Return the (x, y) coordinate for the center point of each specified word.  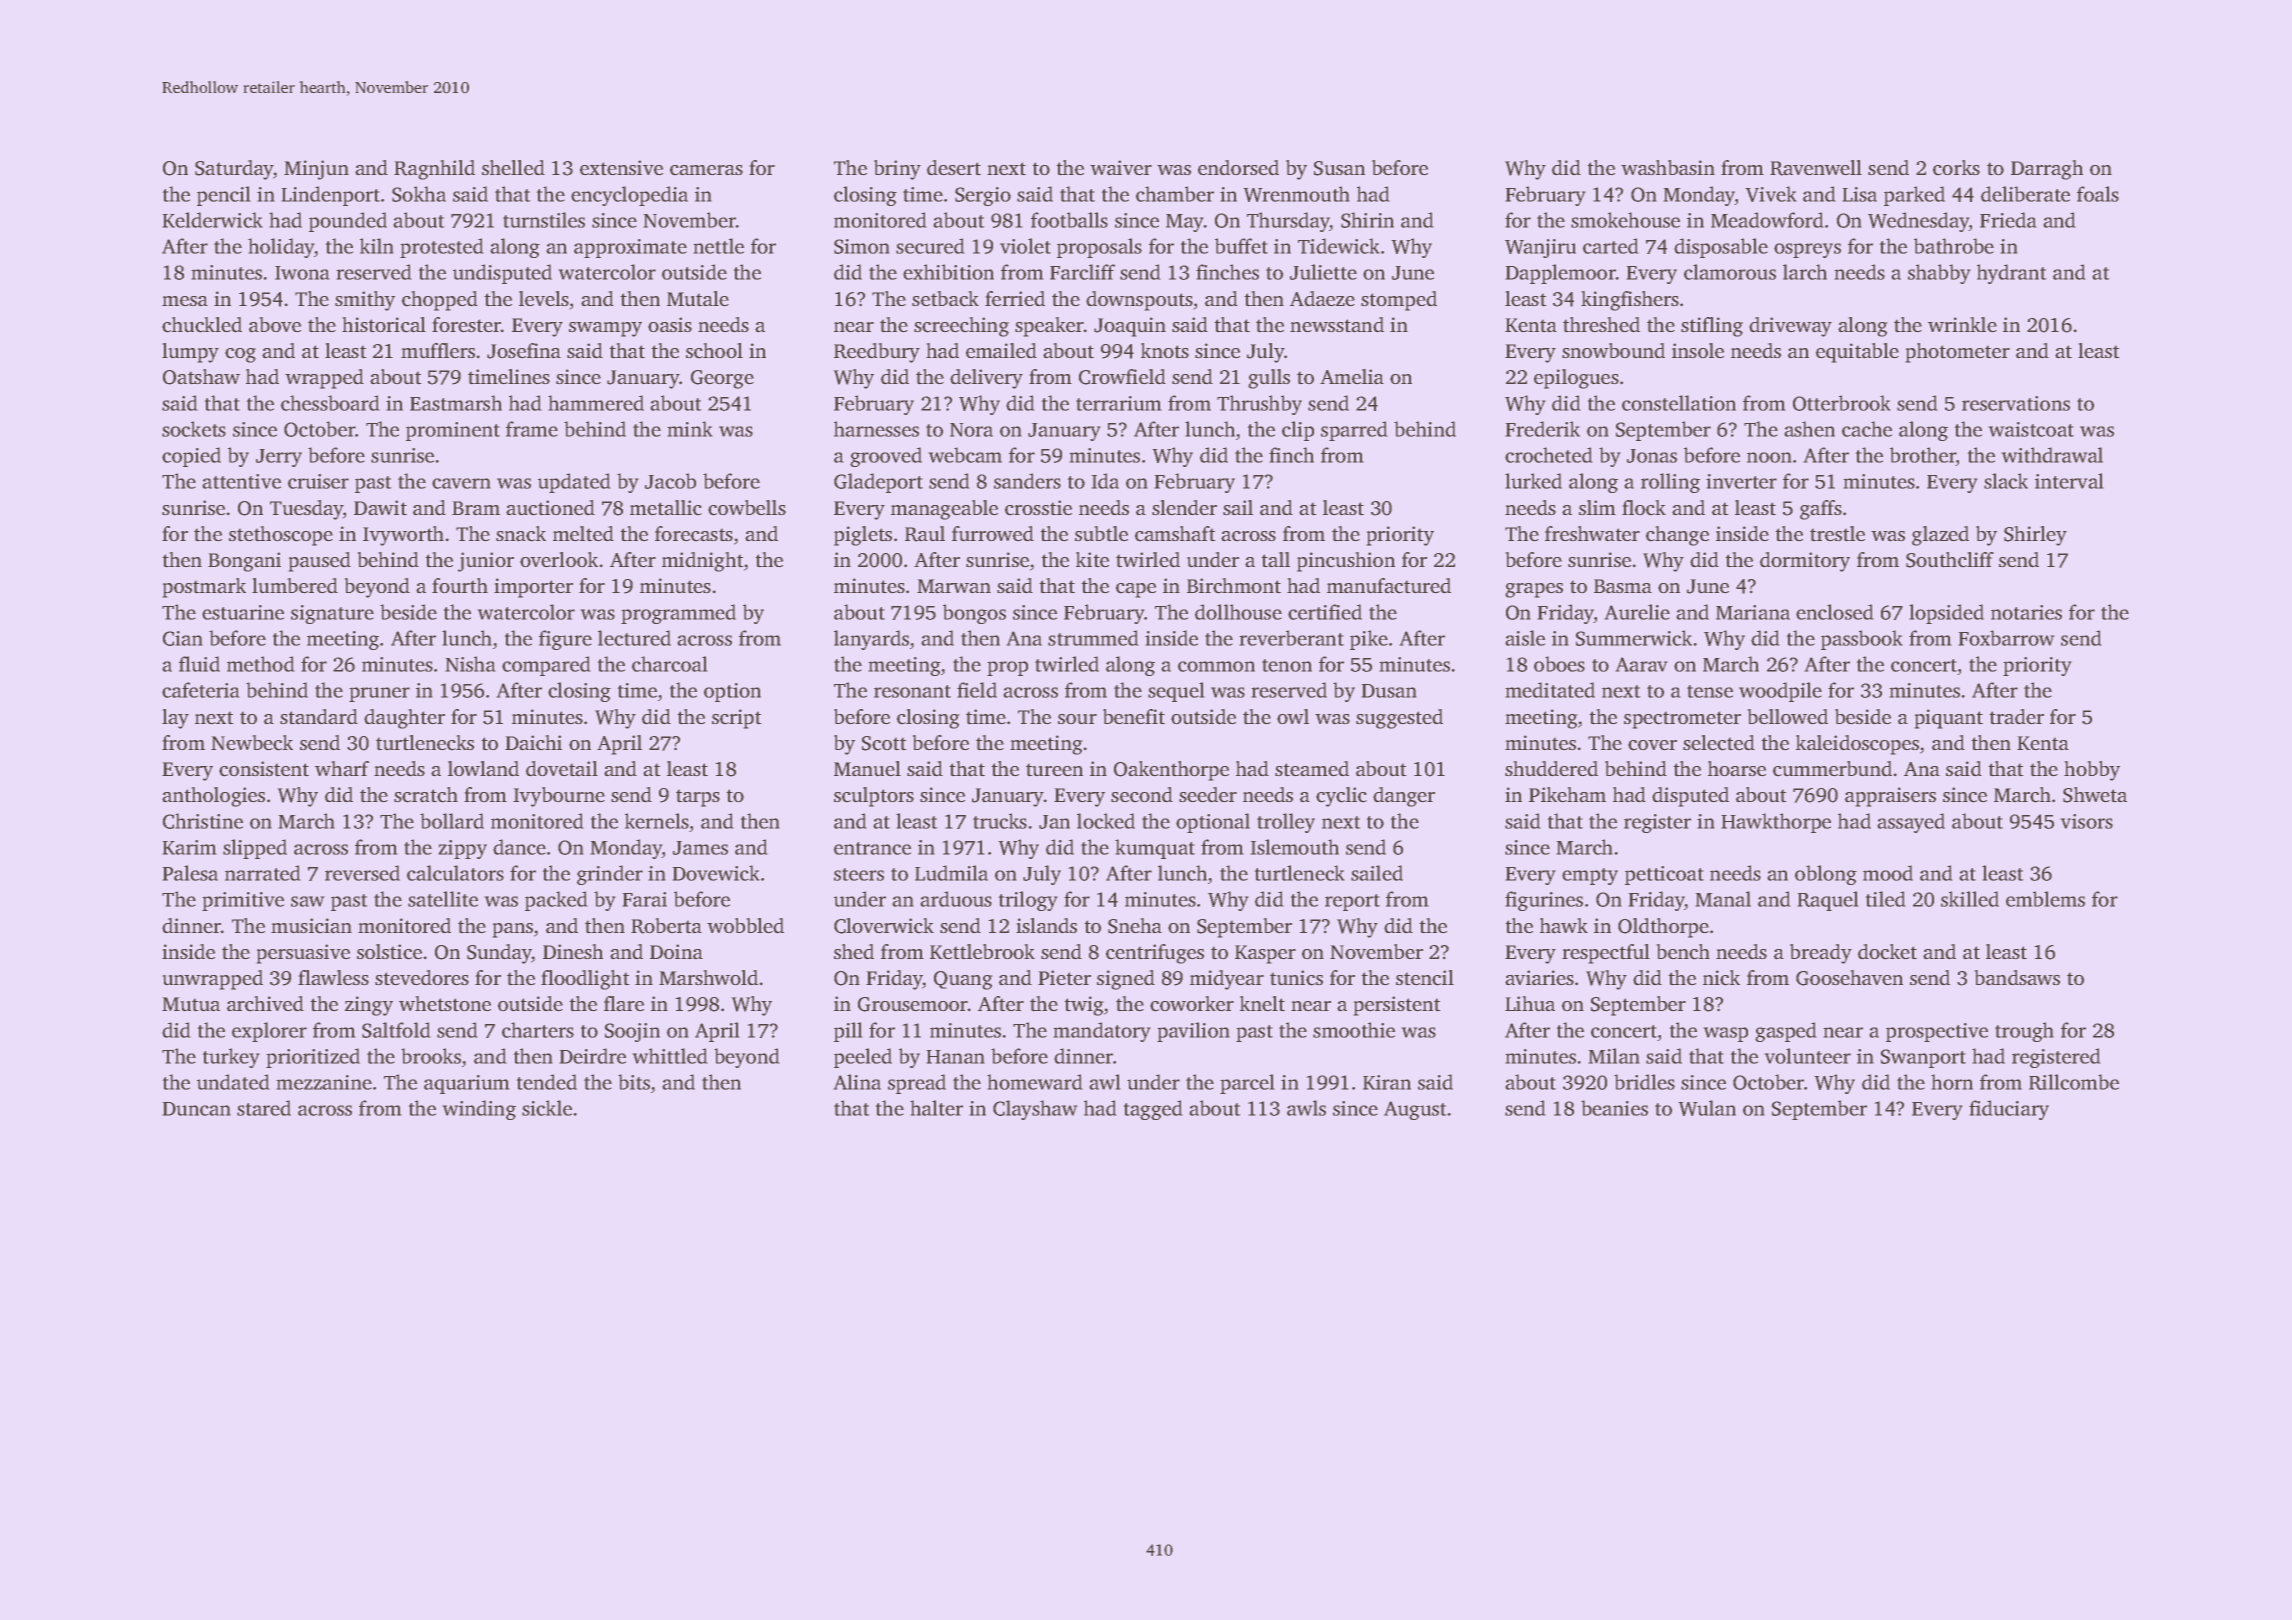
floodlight (585, 980)
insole (1698, 350)
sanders (1027, 481)
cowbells (747, 508)
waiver (1121, 167)
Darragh (2047, 170)
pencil (223, 196)
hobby (2092, 771)
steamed (1312, 768)
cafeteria (200, 690)
